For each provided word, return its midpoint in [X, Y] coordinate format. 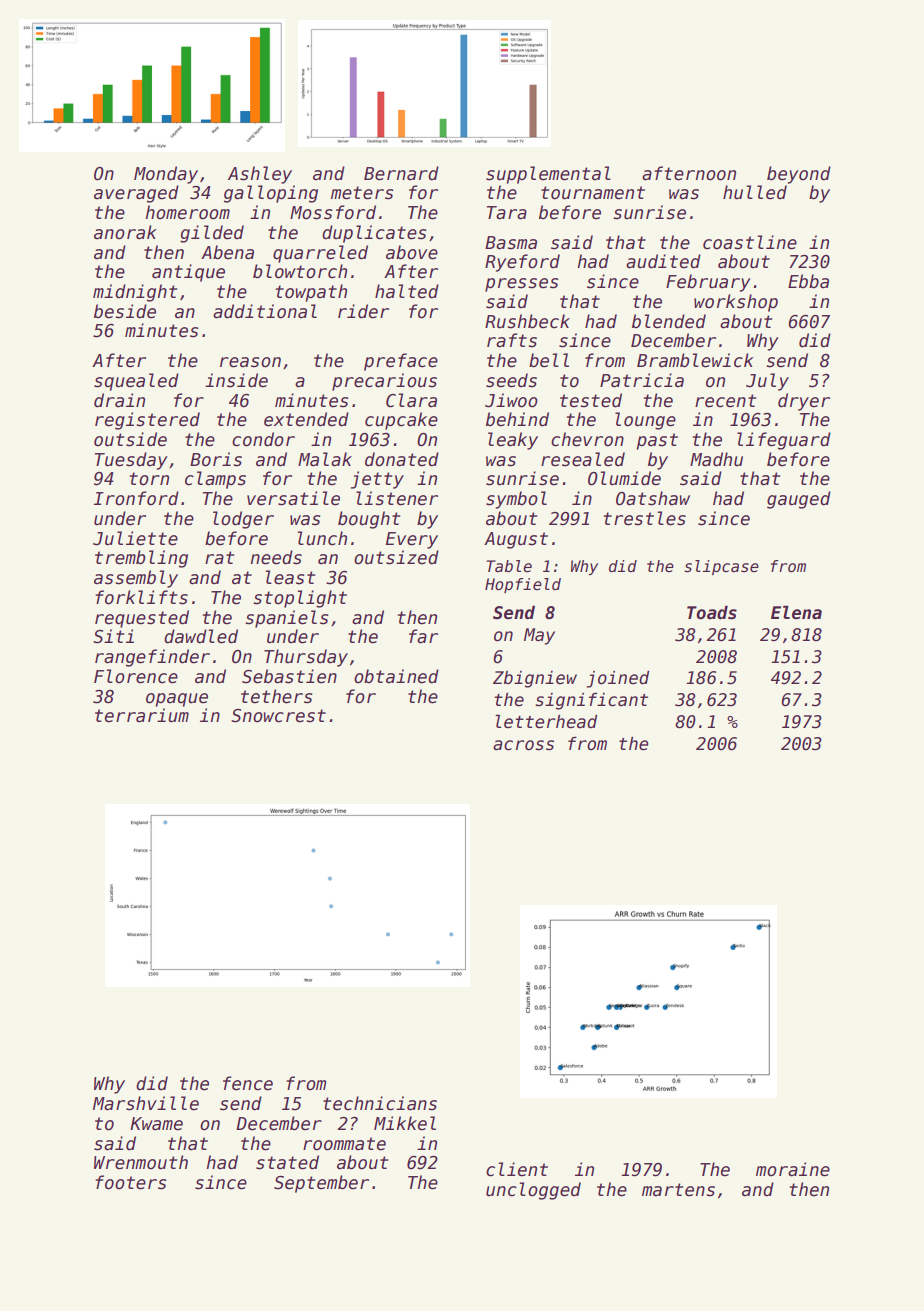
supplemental [548, 175]
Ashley [260, 175]
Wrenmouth [141, 1162]
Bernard [401, 173]
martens [678, 1190]
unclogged [533, 1191]
